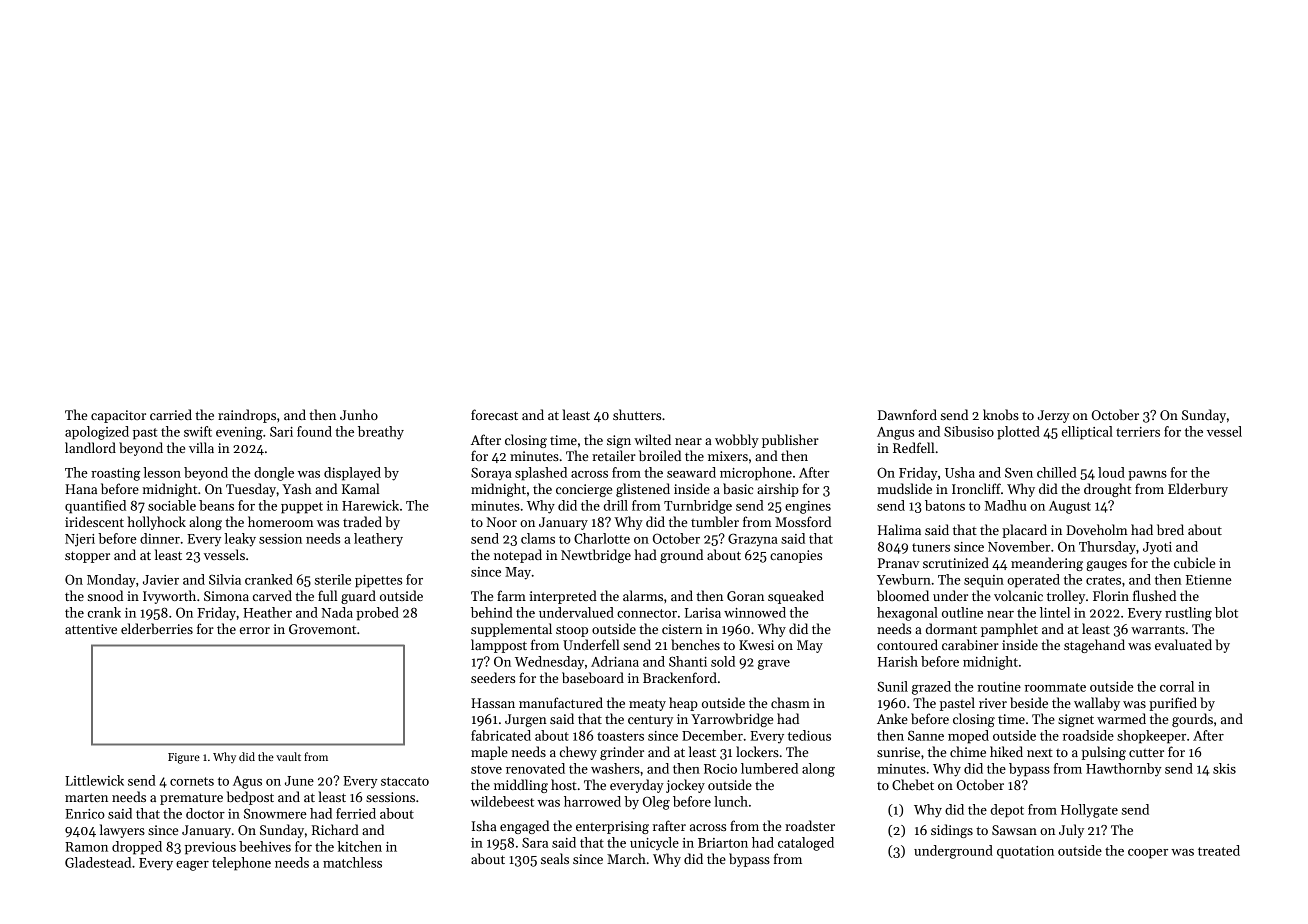 Image resolution: width=1308 pixels, height=924 pixels. What do you see at coordinates (1177, 686) in the screenshot?
I see `corral` at bounding box center [1177, 686].
